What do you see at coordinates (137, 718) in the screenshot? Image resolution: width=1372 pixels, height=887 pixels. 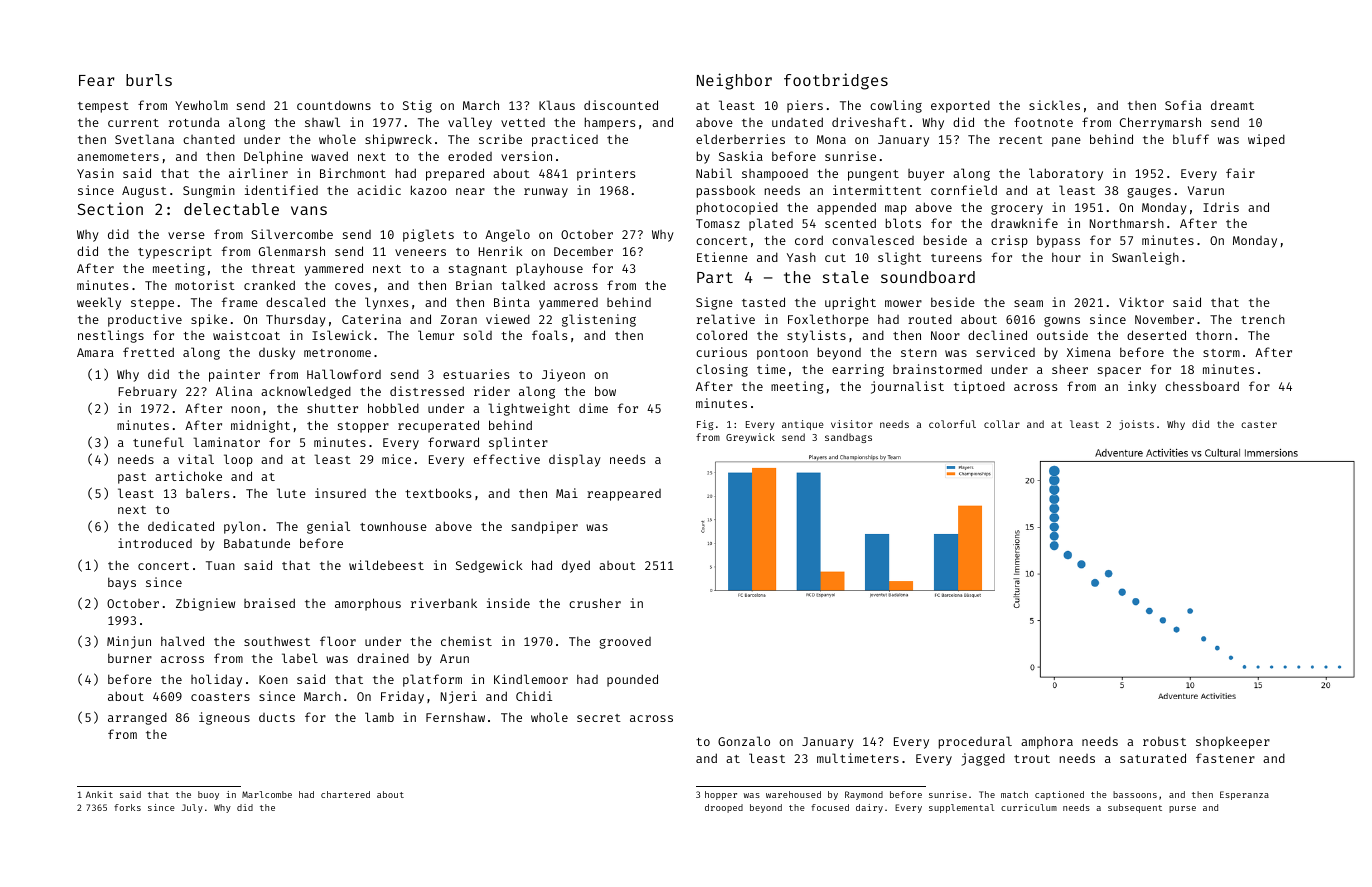 I see `arranged` at bounding box center [137, 718].
